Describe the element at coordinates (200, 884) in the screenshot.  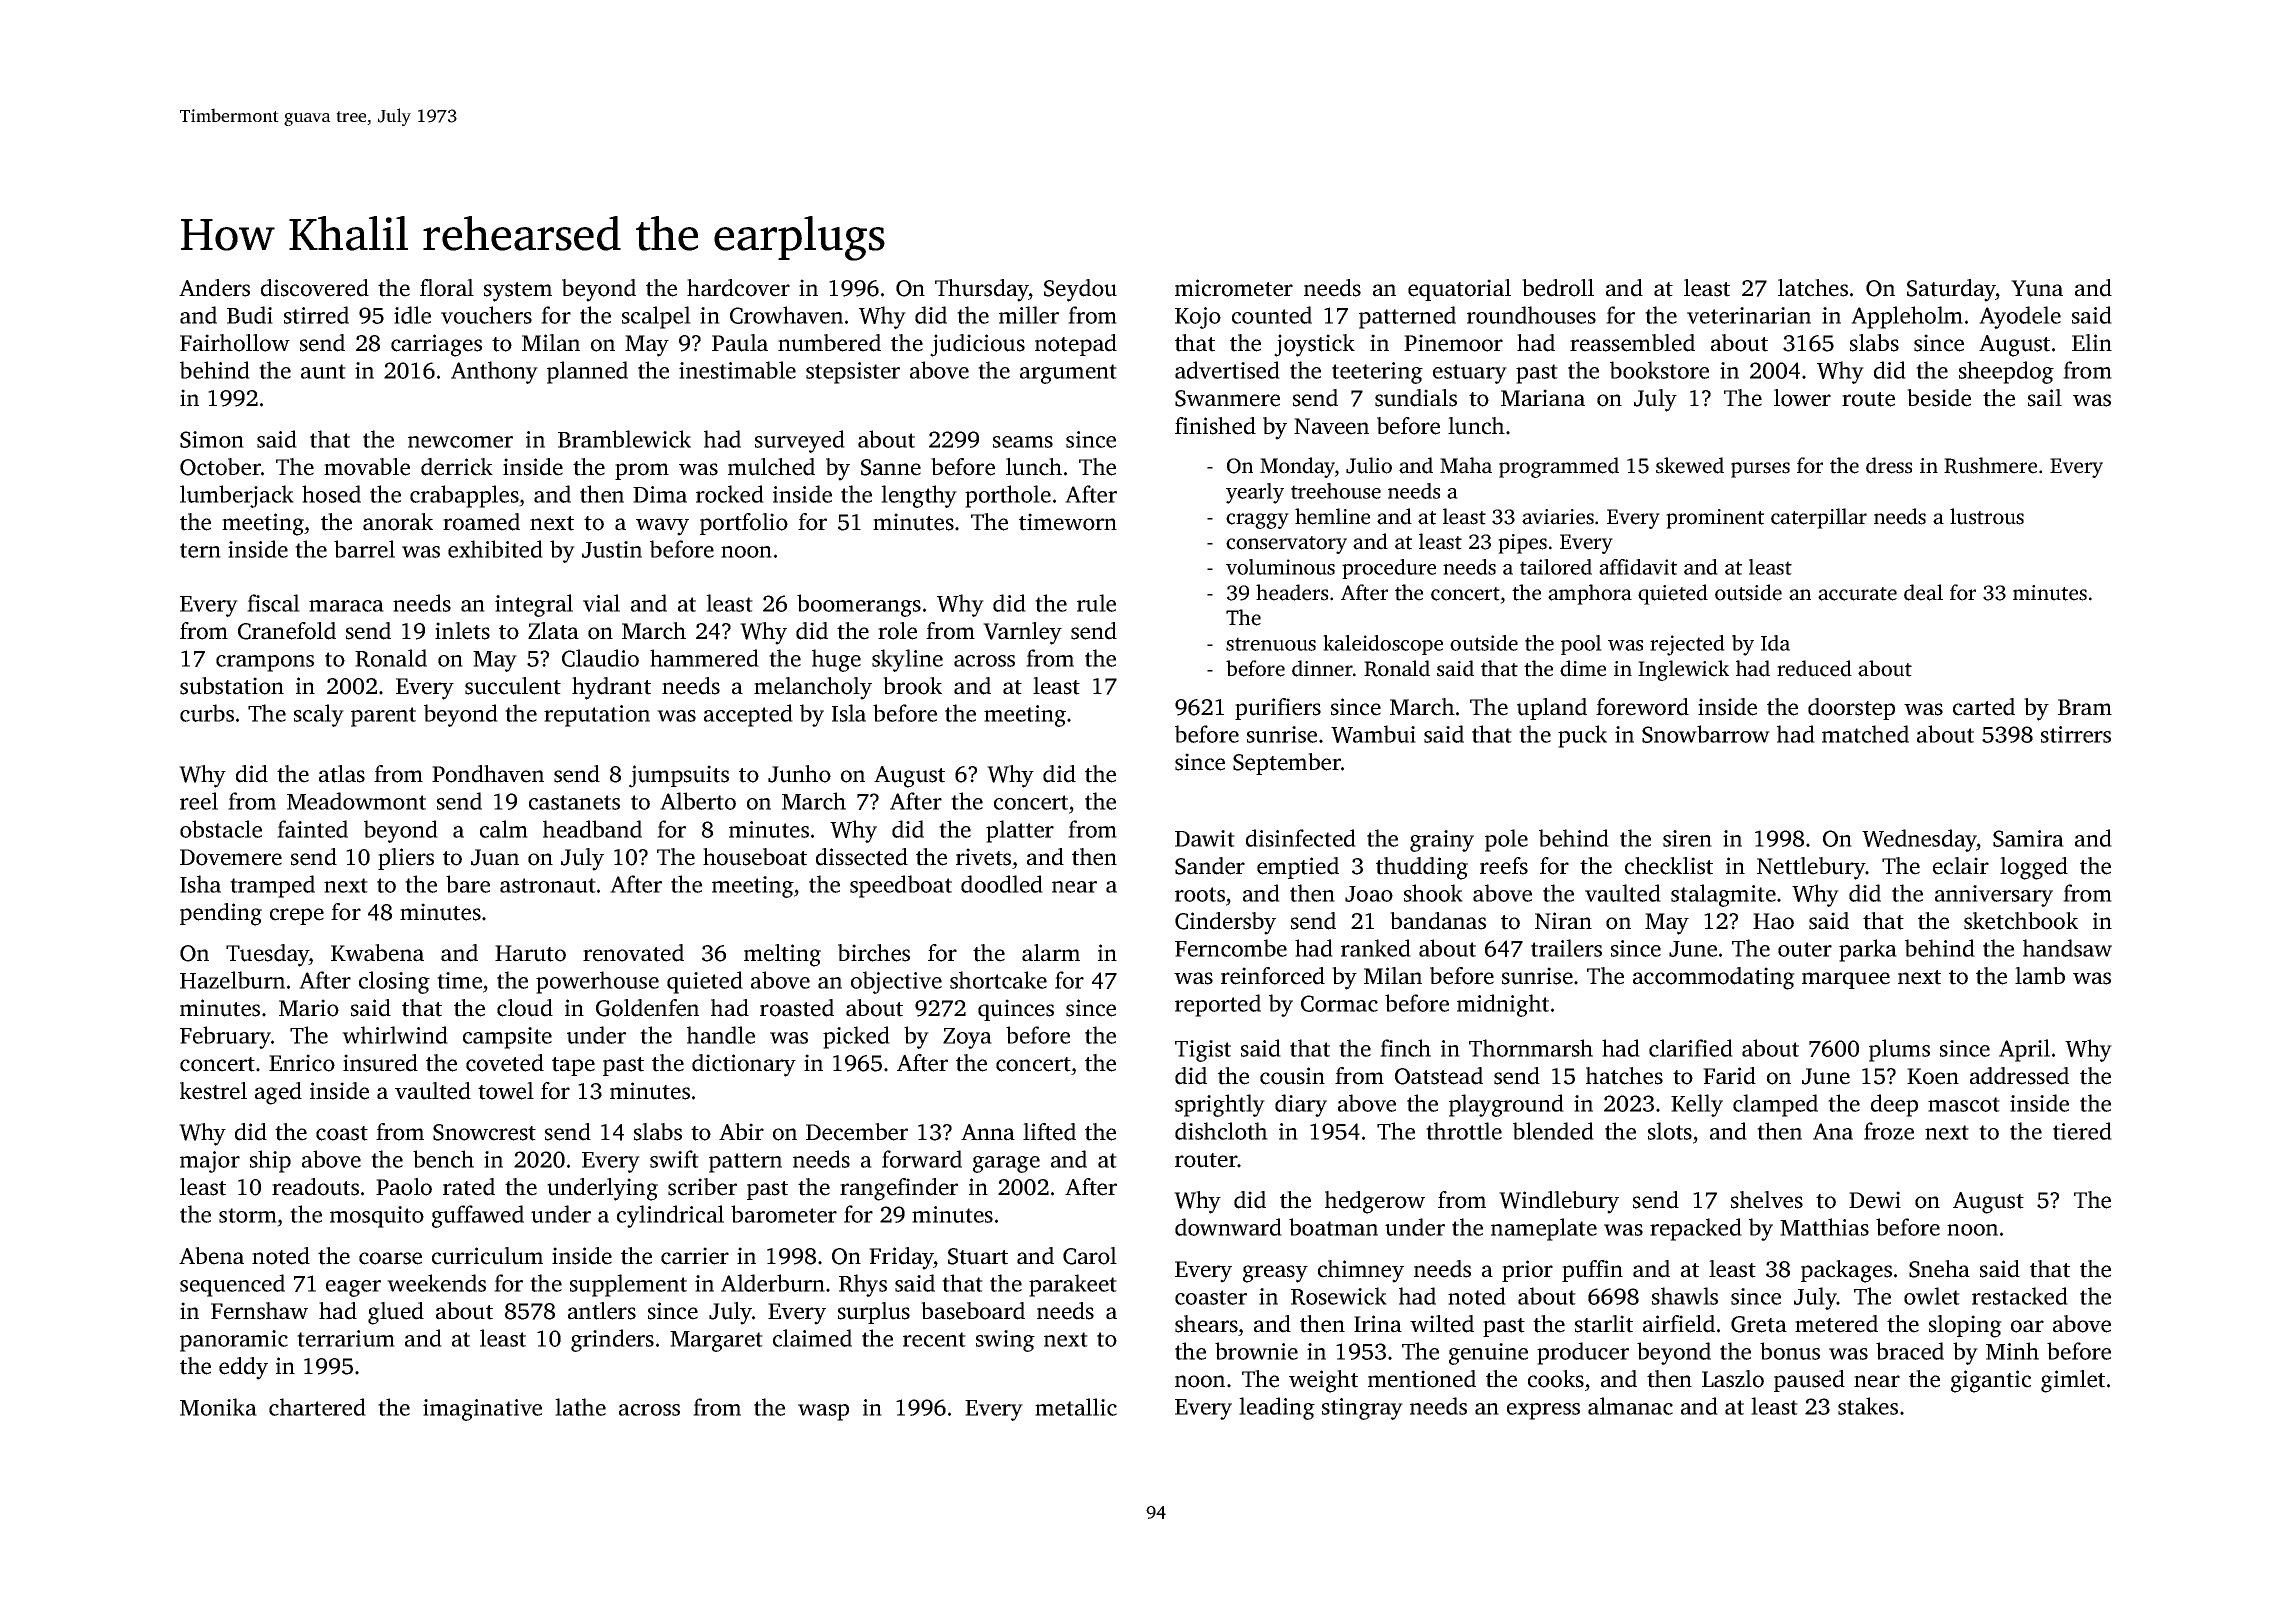
I see `Isha` at that location.
